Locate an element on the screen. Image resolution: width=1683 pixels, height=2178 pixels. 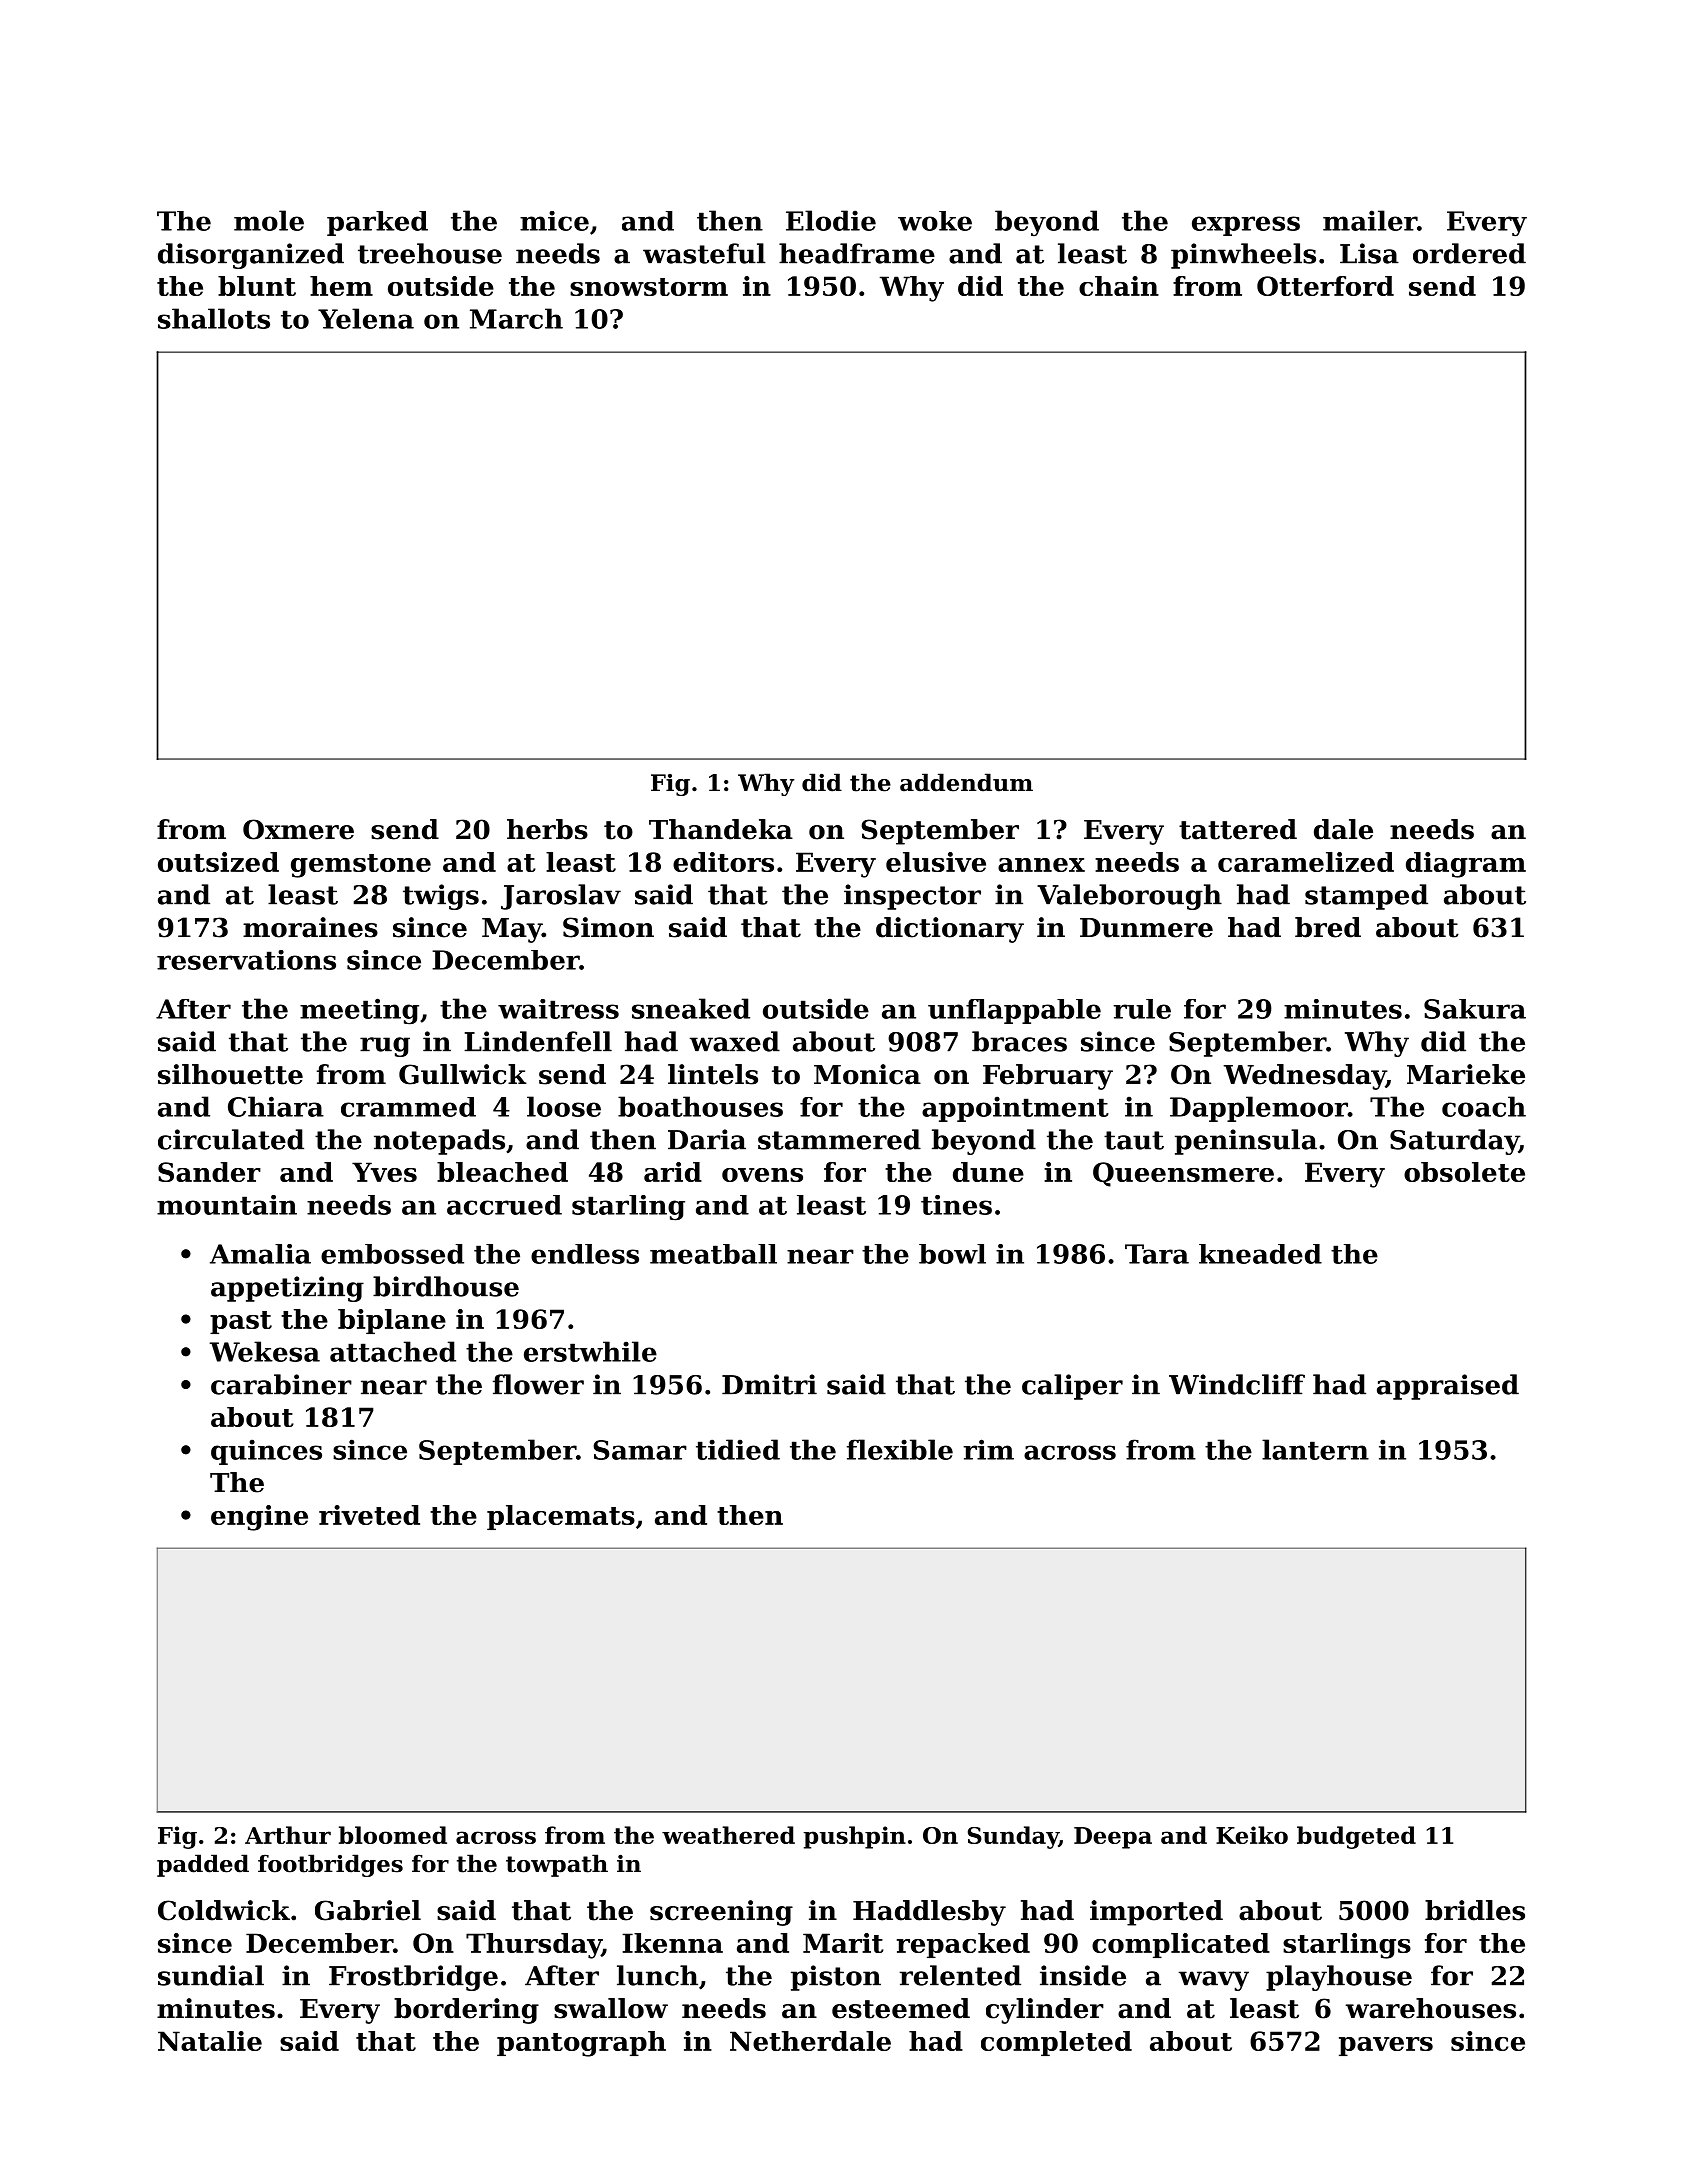
Sunday is located at coordinates (1013, 1837).
